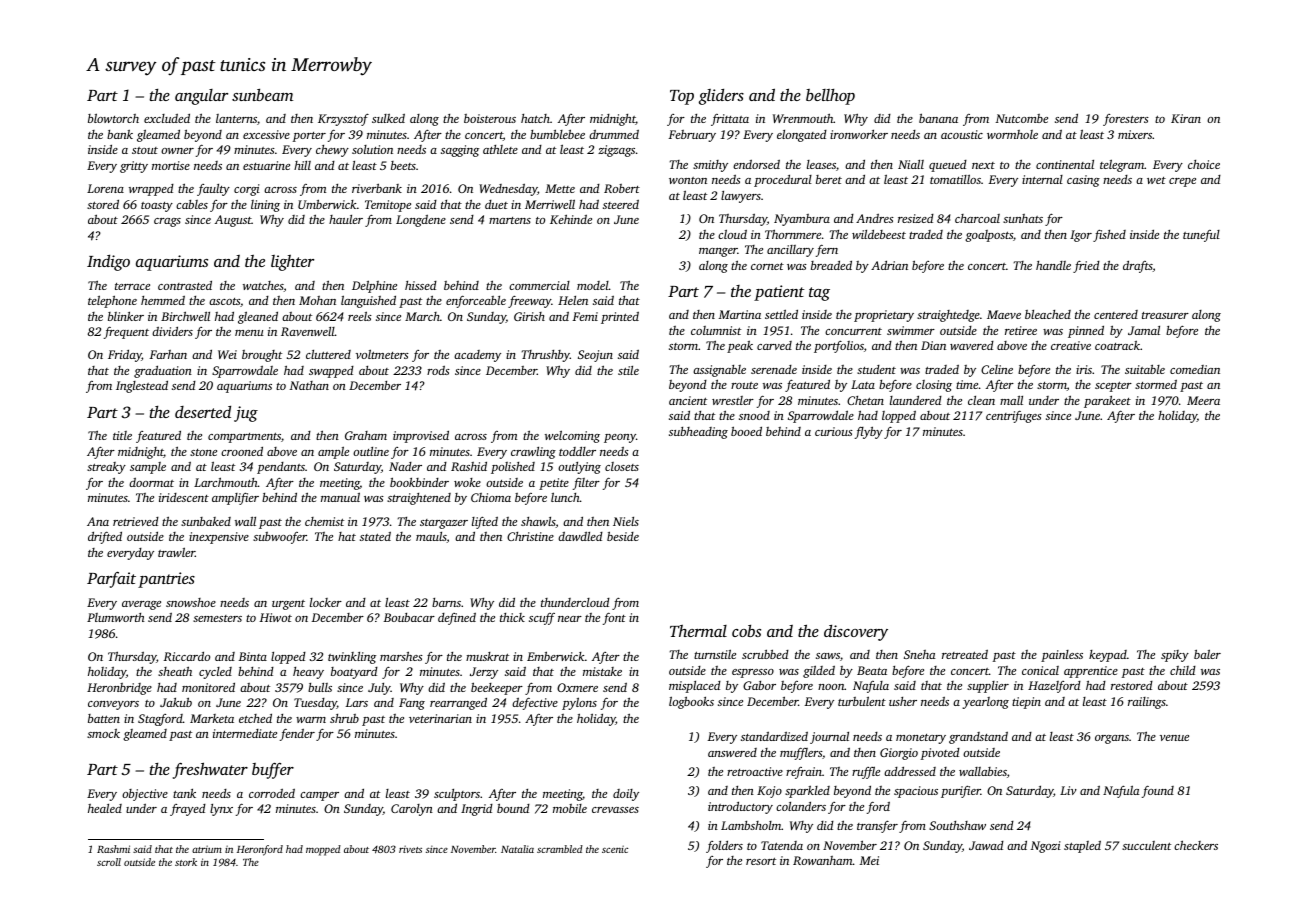  I want to click on Meera, so click(1203, 400).
